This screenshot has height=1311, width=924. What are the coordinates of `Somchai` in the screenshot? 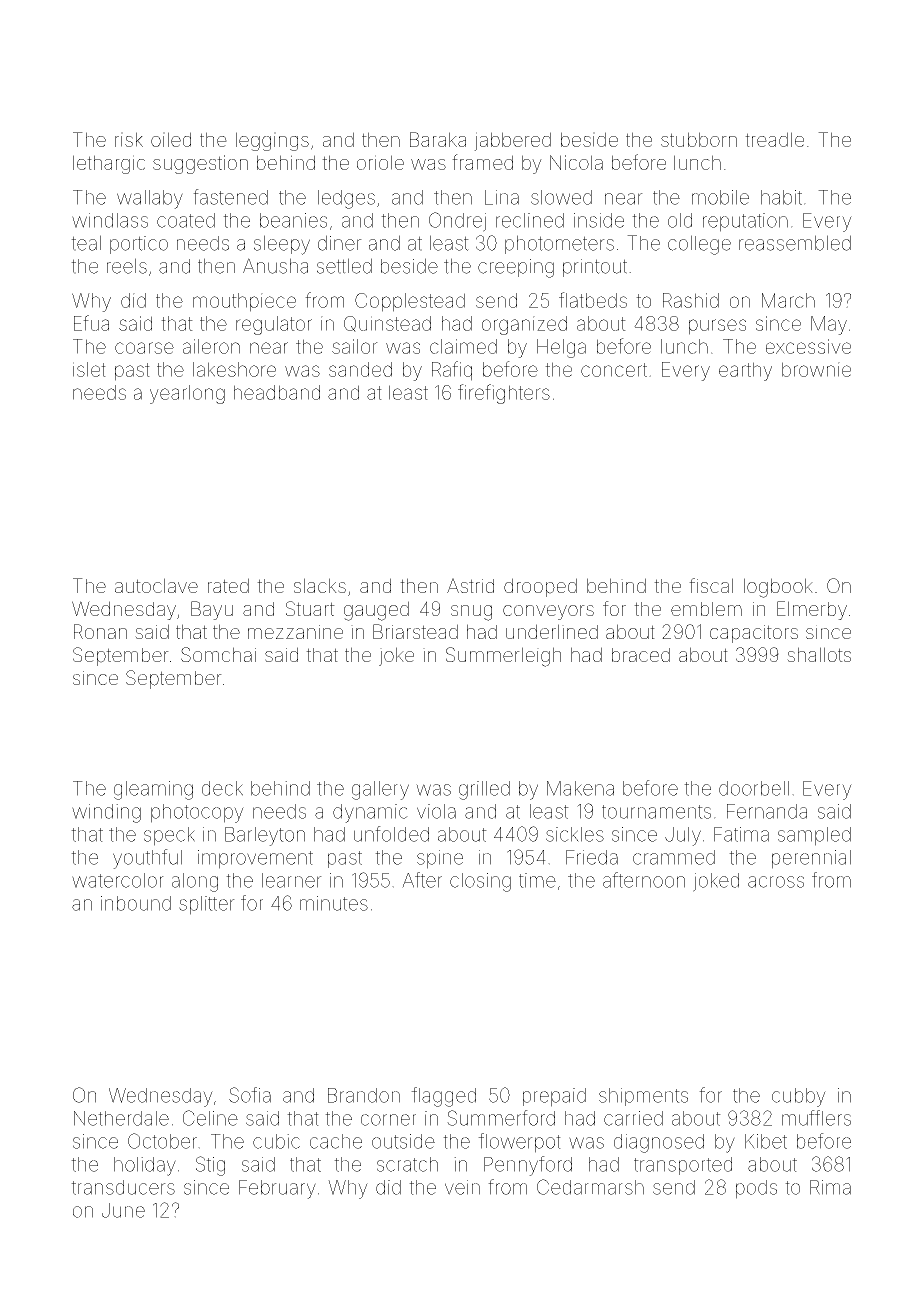 It's located at (218, 654).
